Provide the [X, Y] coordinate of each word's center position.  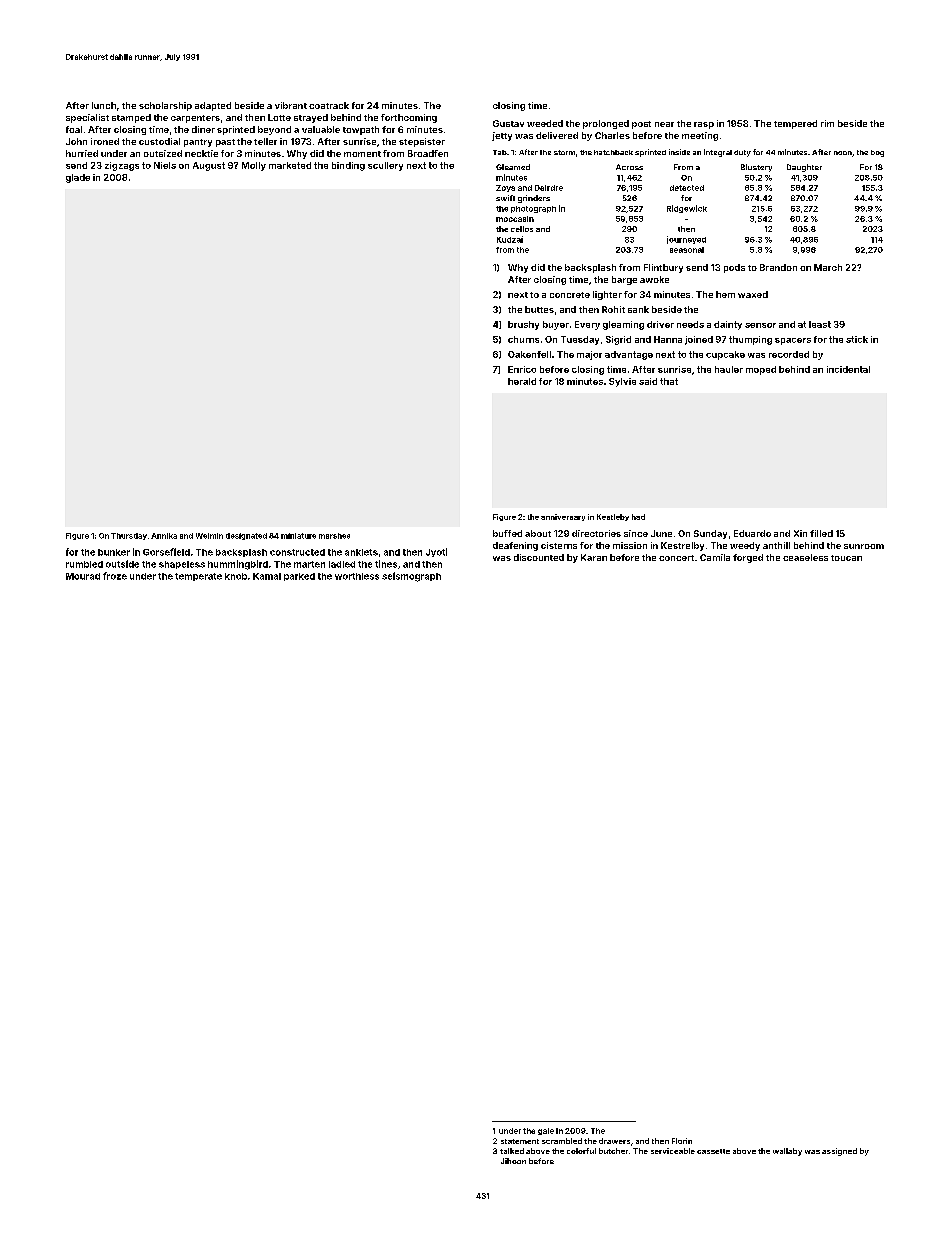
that [669, 381]
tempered [795, 124]
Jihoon [513, 1161]
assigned [839, 1152]
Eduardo [752, 533]
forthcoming [409, 118]
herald [522, 381]
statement [520, 1141]
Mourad [83, 576]
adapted [213, 106]
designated [246, 536]
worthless [357, 576]
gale [546, 1131]
